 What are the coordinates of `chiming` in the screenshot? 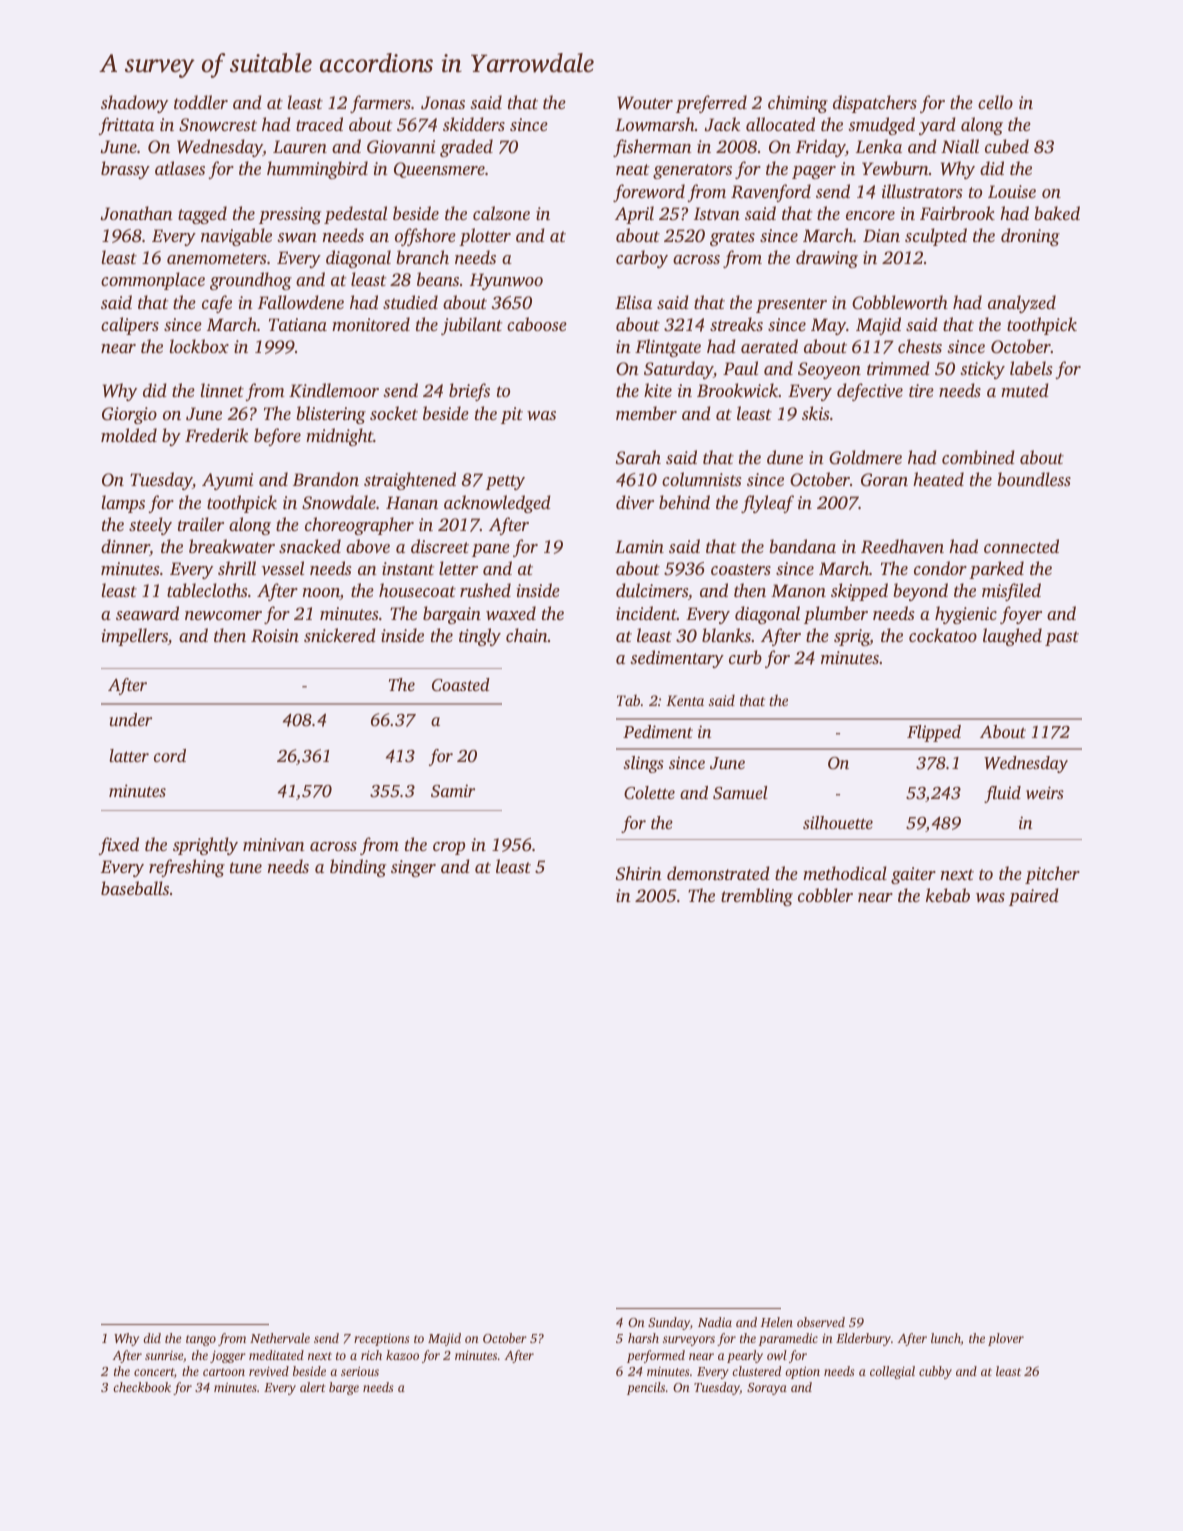 It's located at (798, 104).
